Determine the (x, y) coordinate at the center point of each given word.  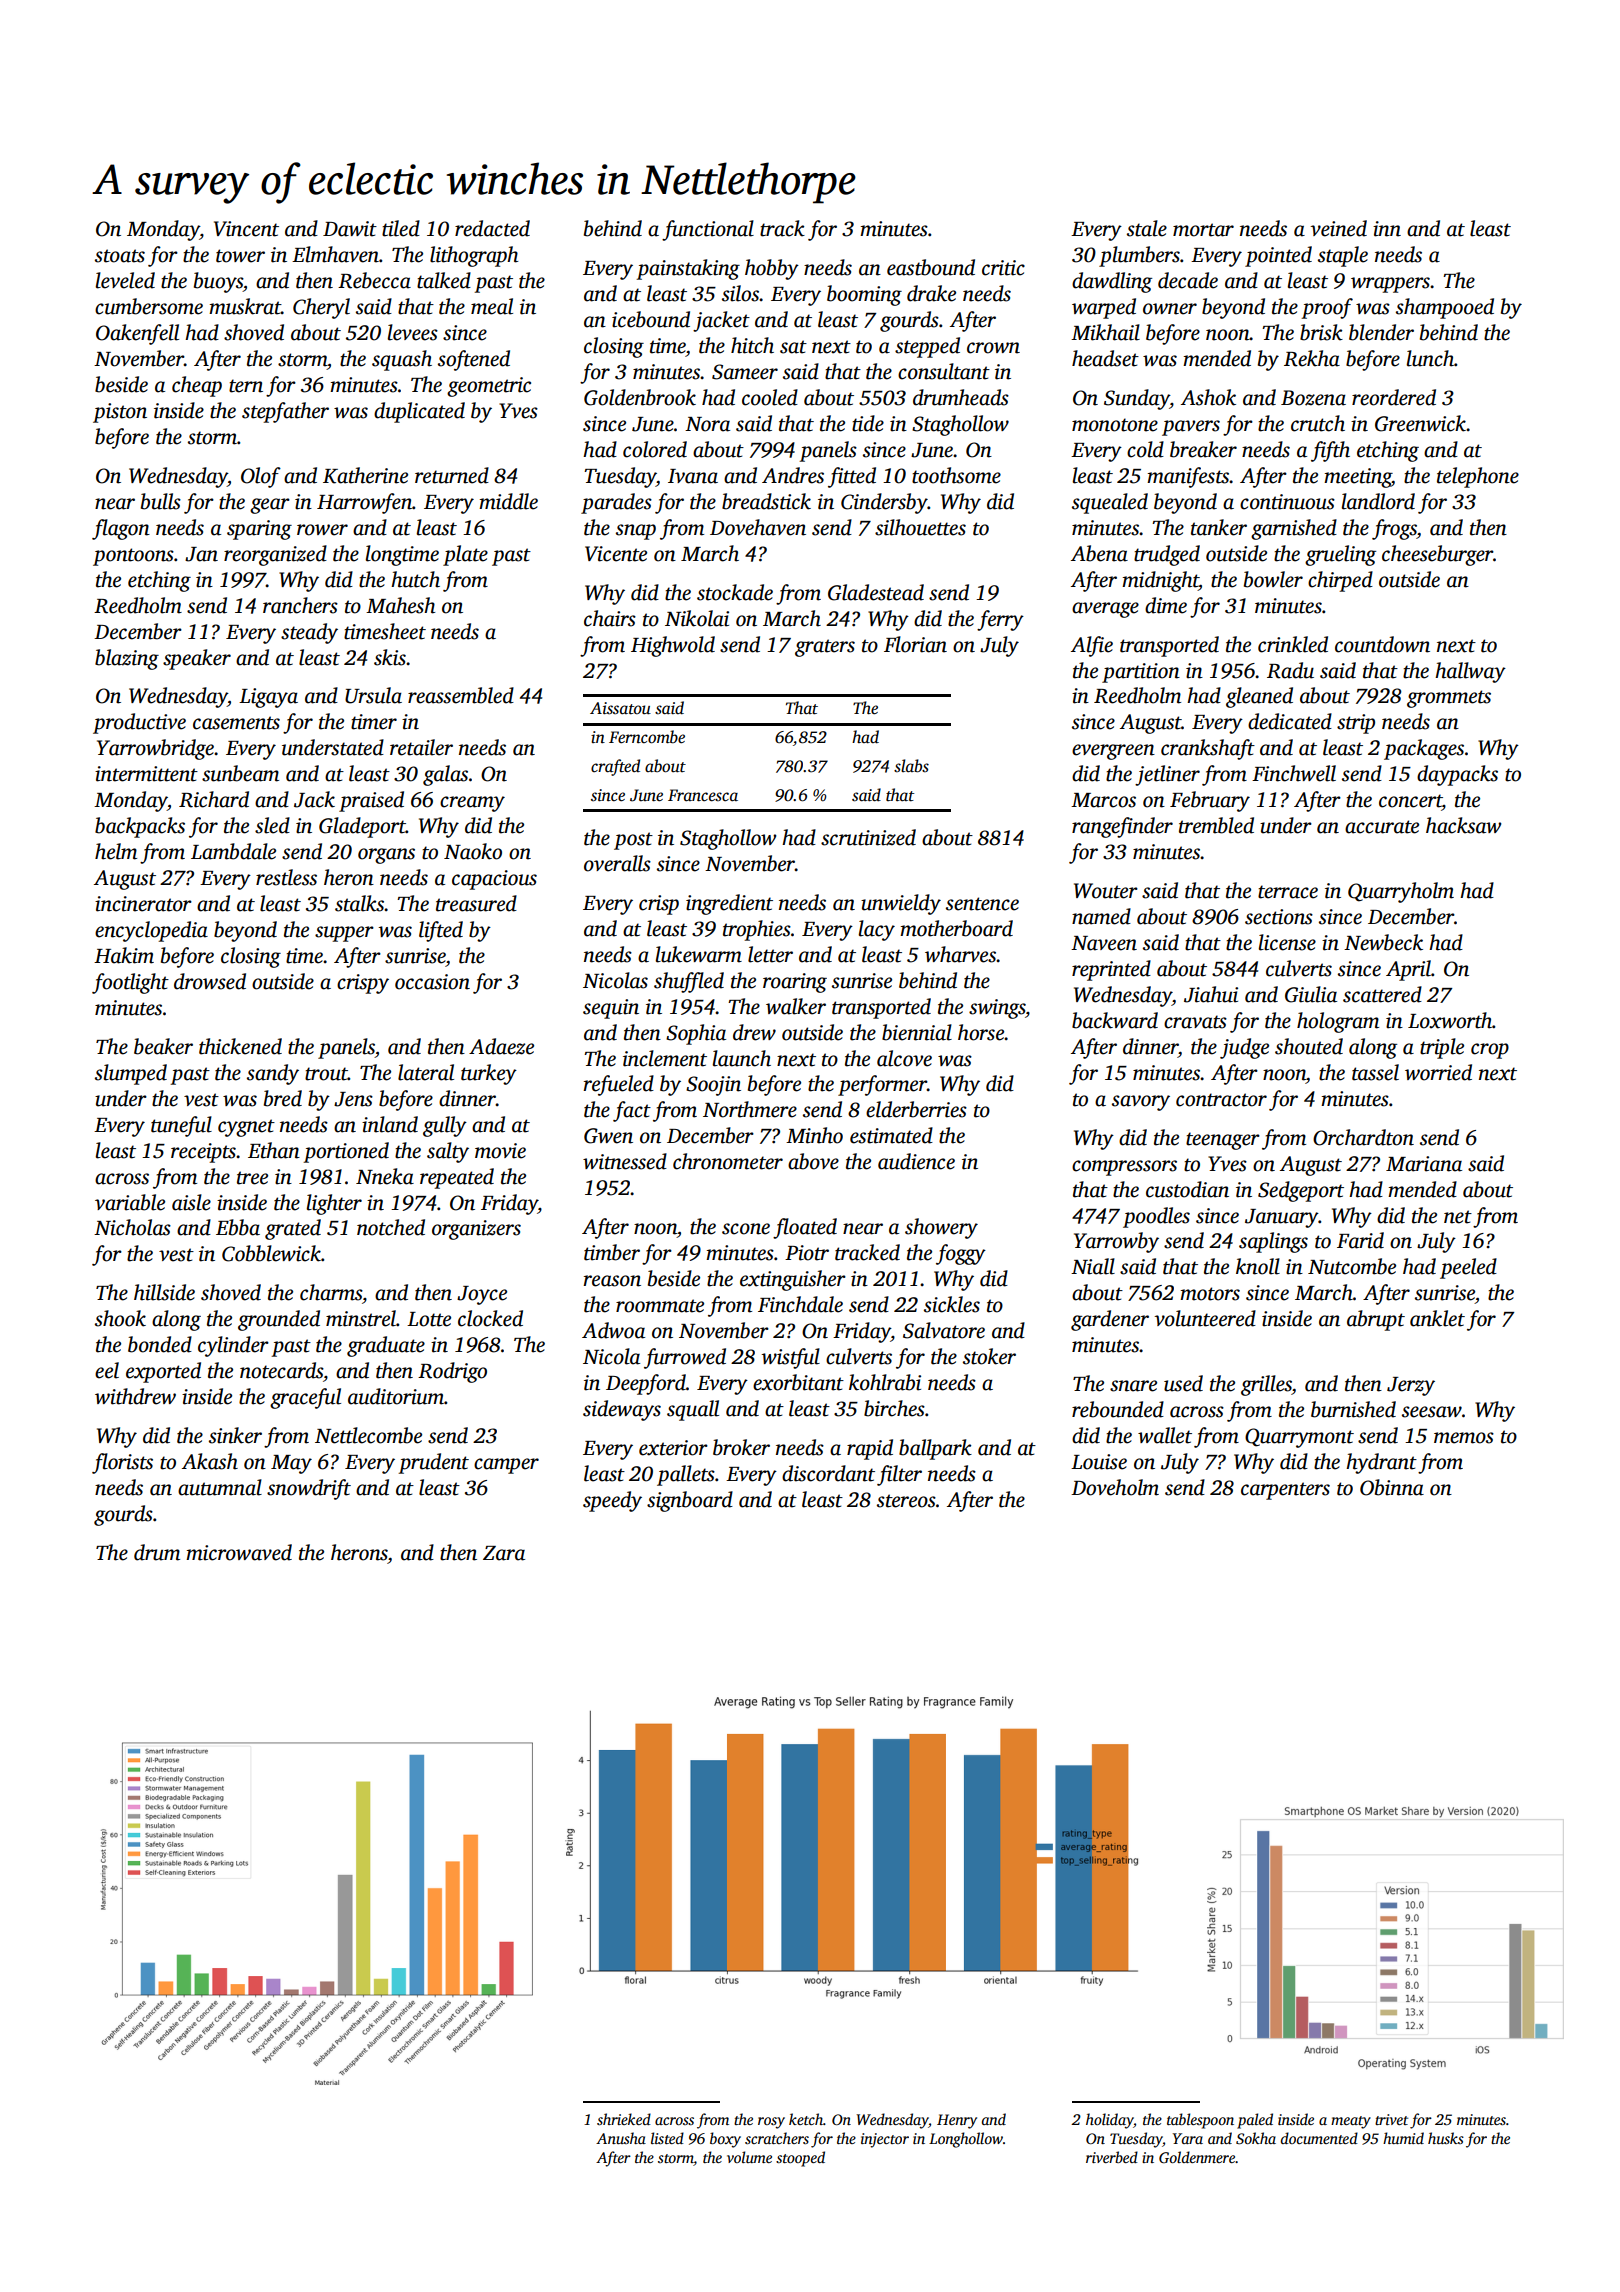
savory (1141, 1103)
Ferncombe (647, 737)
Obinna (1392, 1487)
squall (693, 1410)
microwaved (239, 1552)
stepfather (285, 412)
